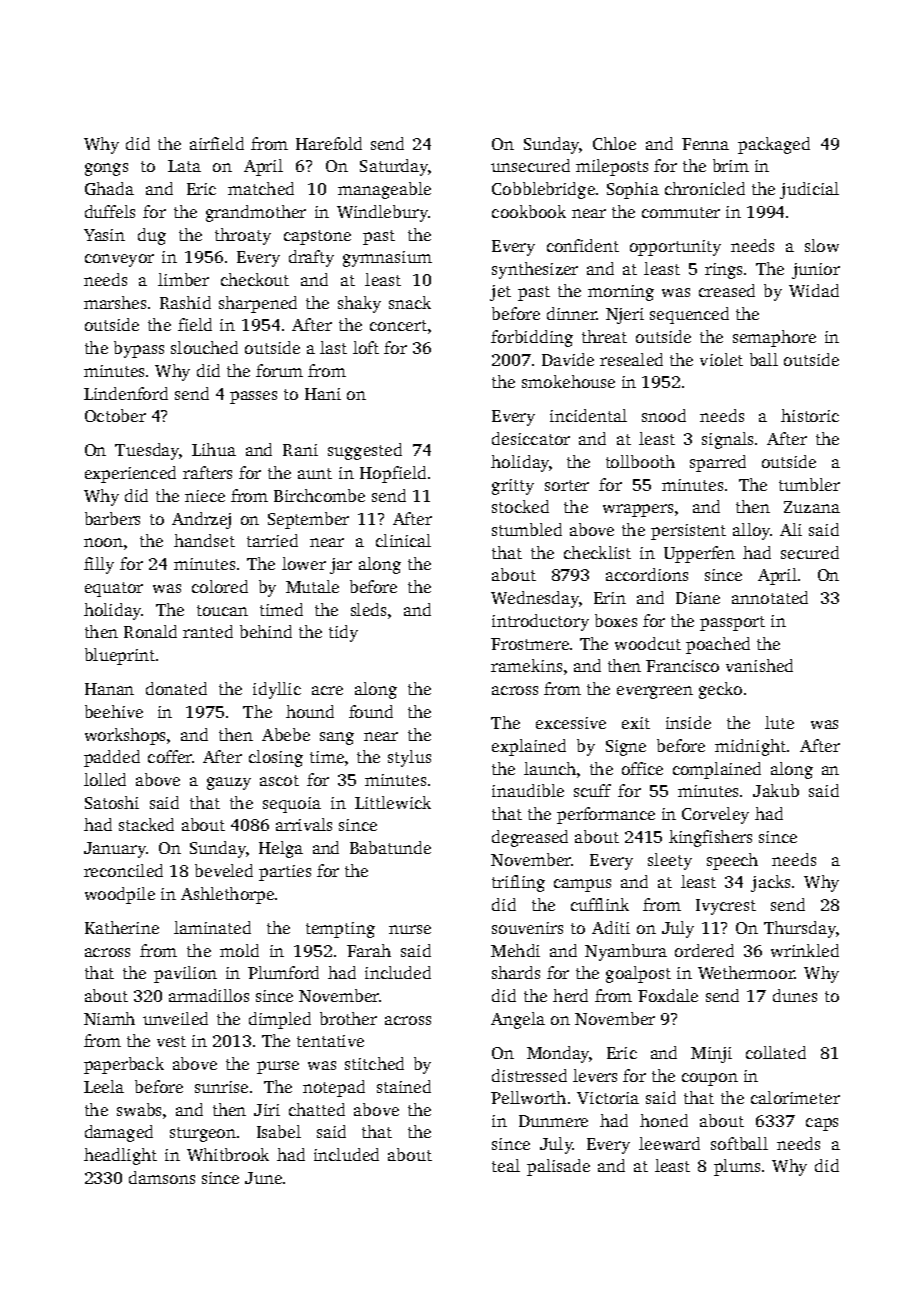  I want to click on clinical, so click(403, 540).
